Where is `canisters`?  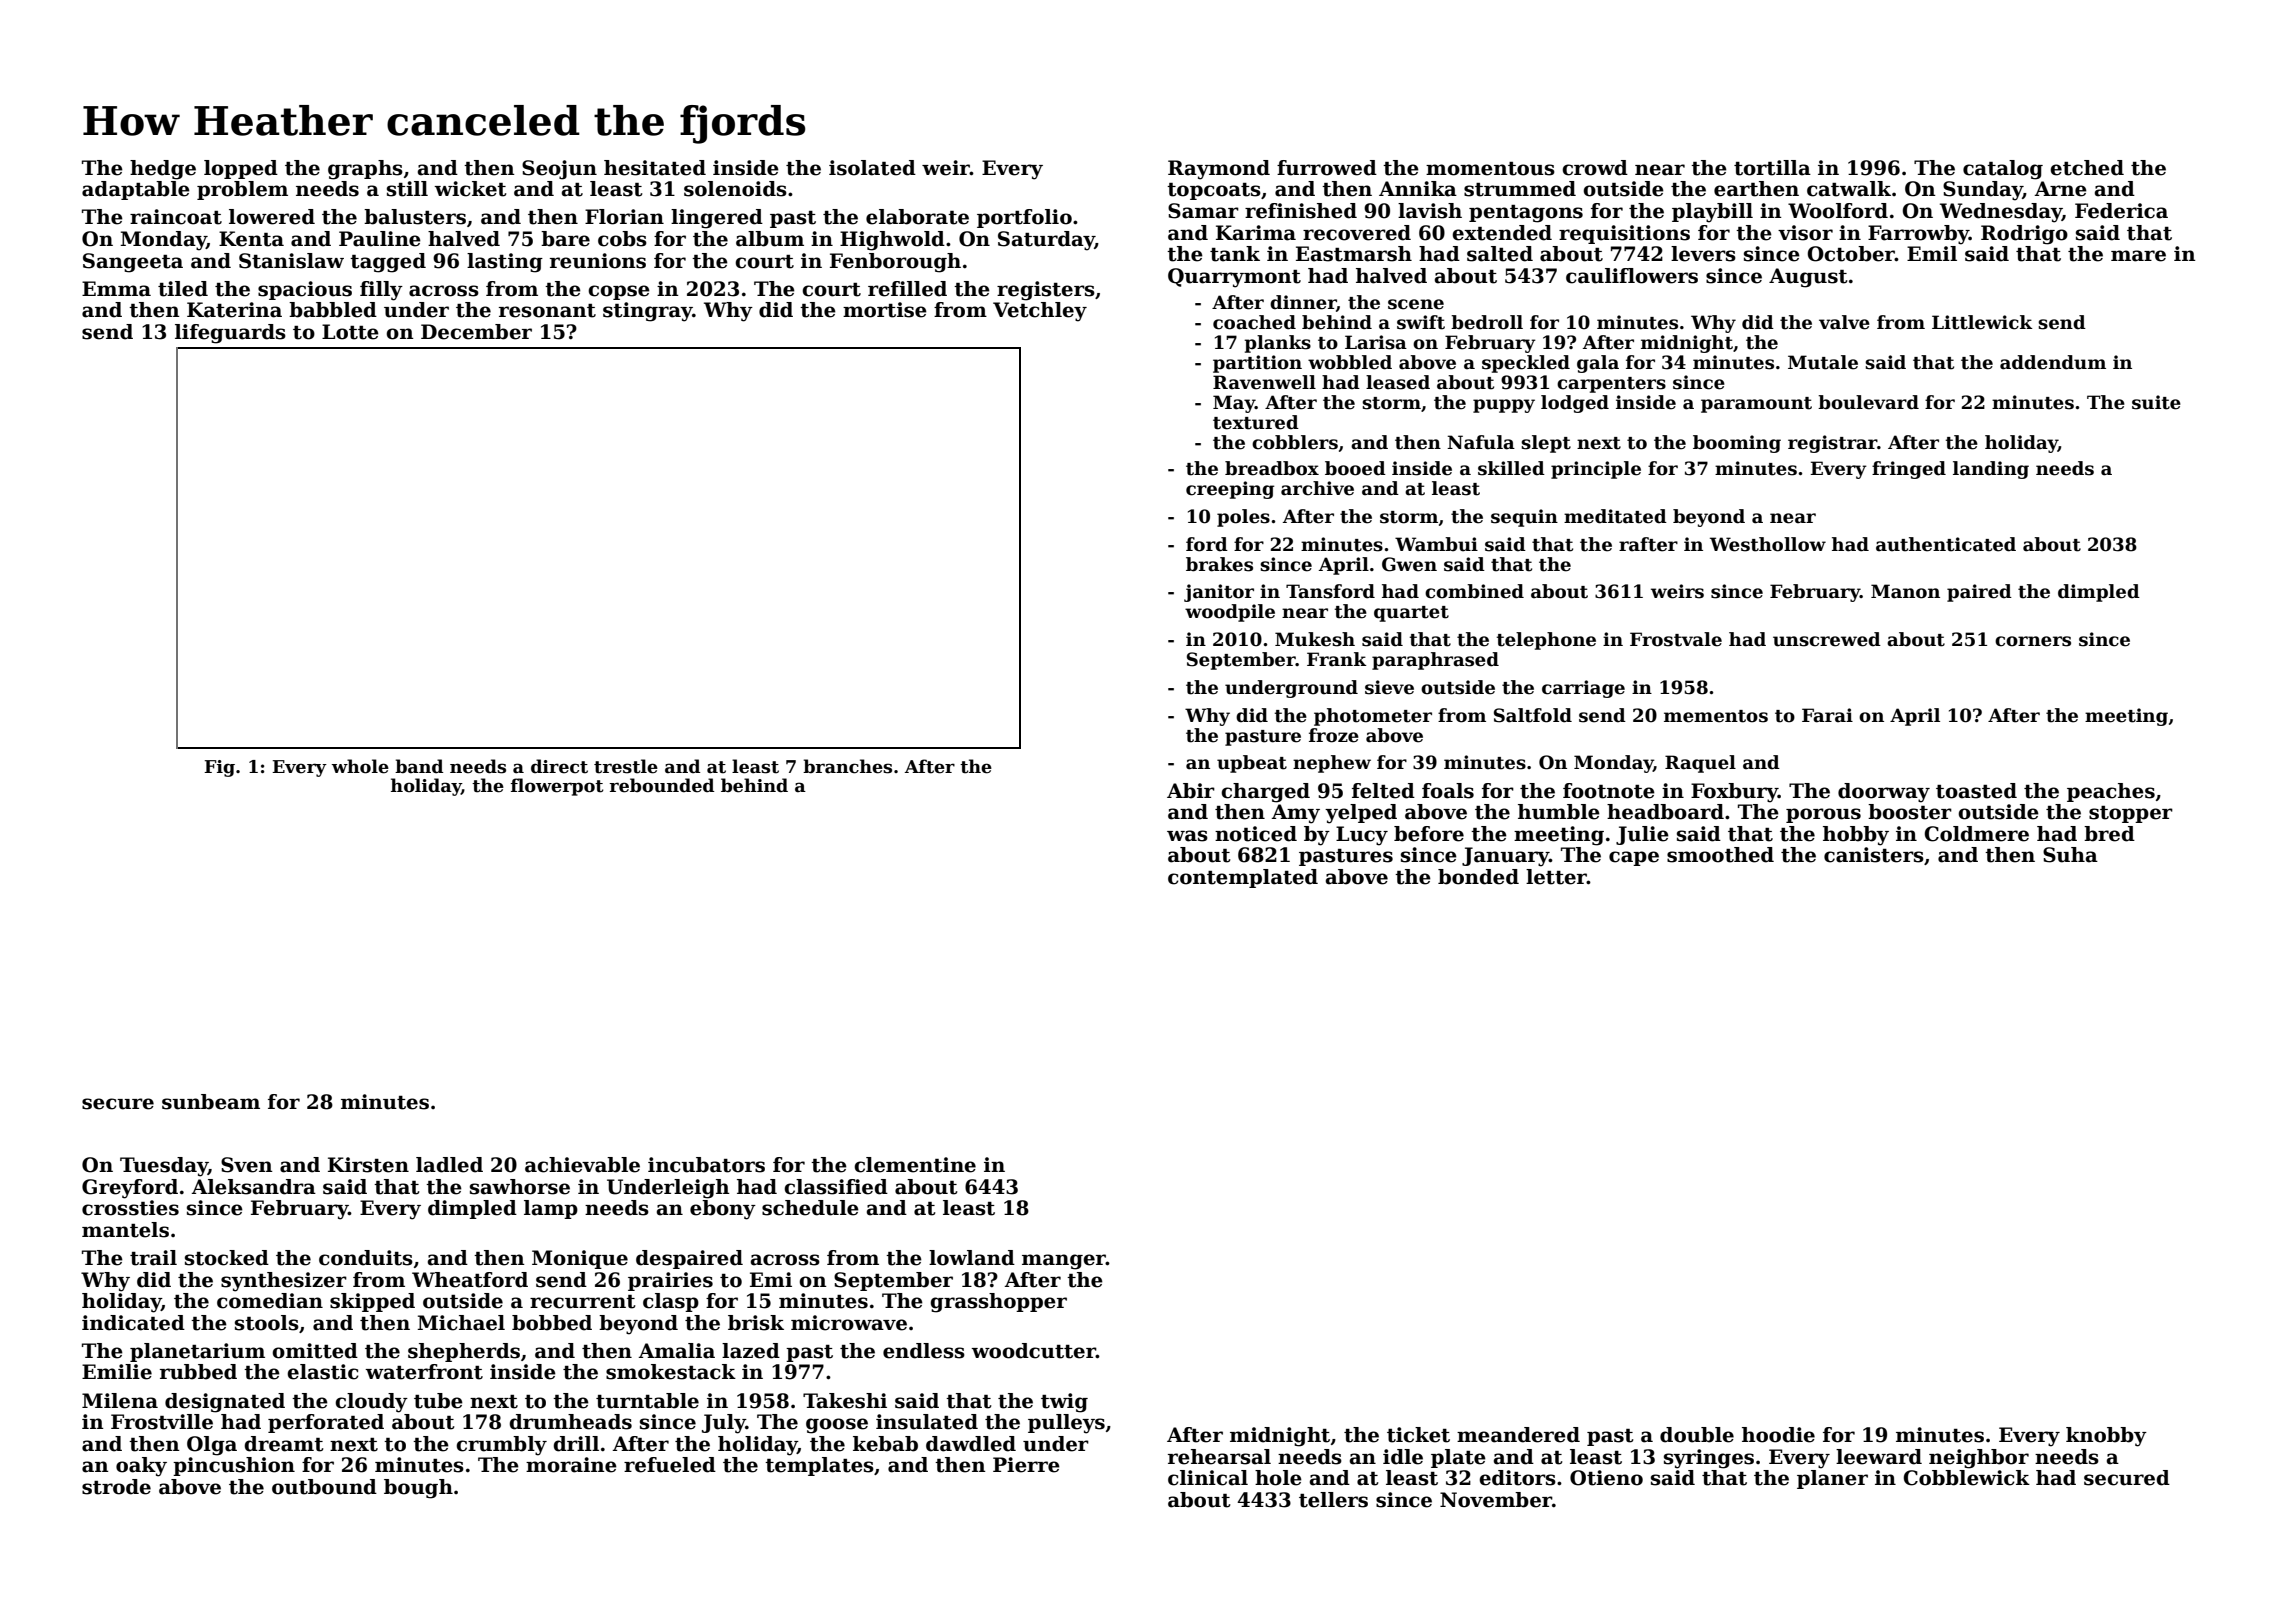 canisters is located at coordinates (1874, 855).
